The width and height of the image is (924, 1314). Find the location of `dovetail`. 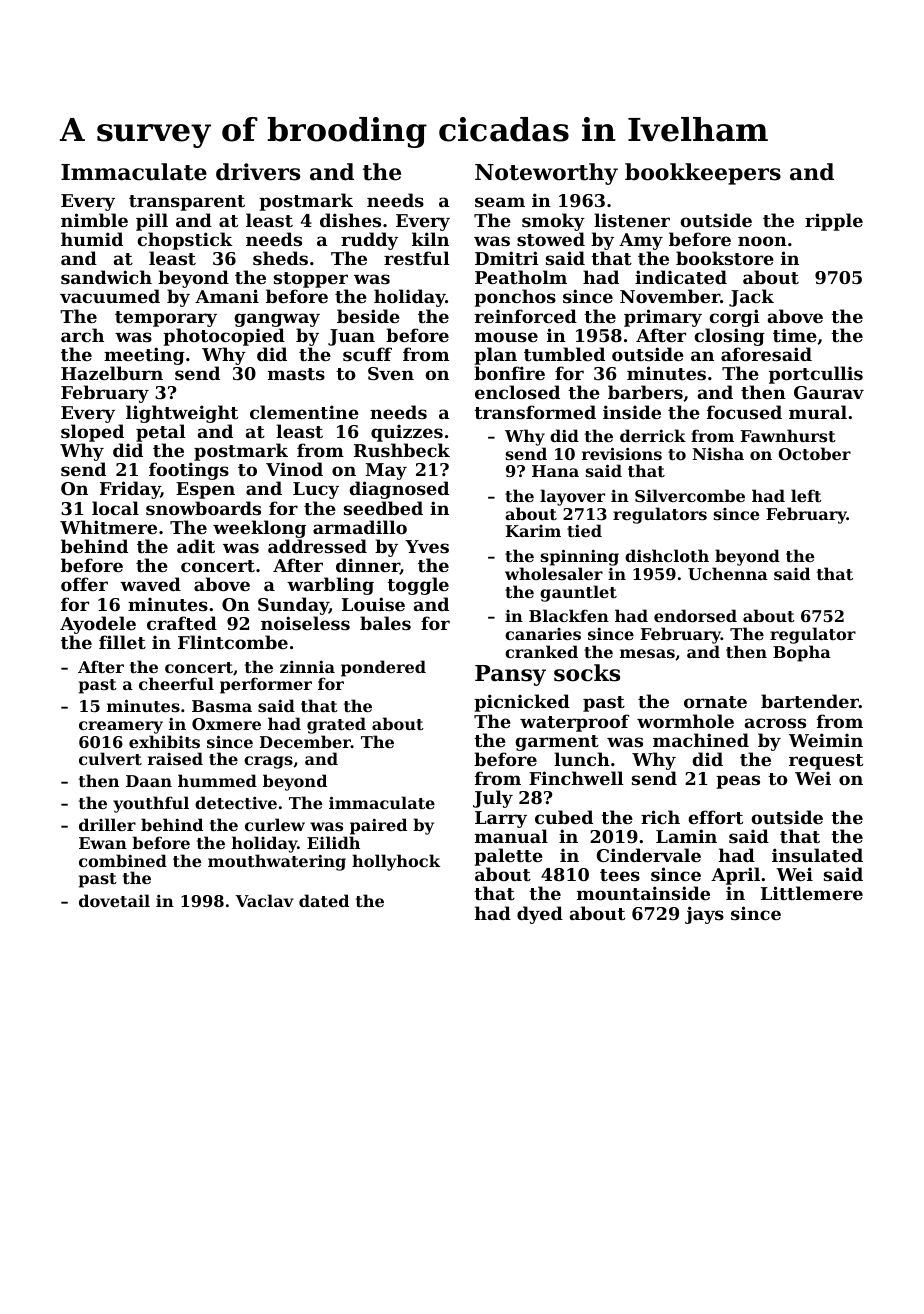

dovetail is located at coordinates (114, 900).
